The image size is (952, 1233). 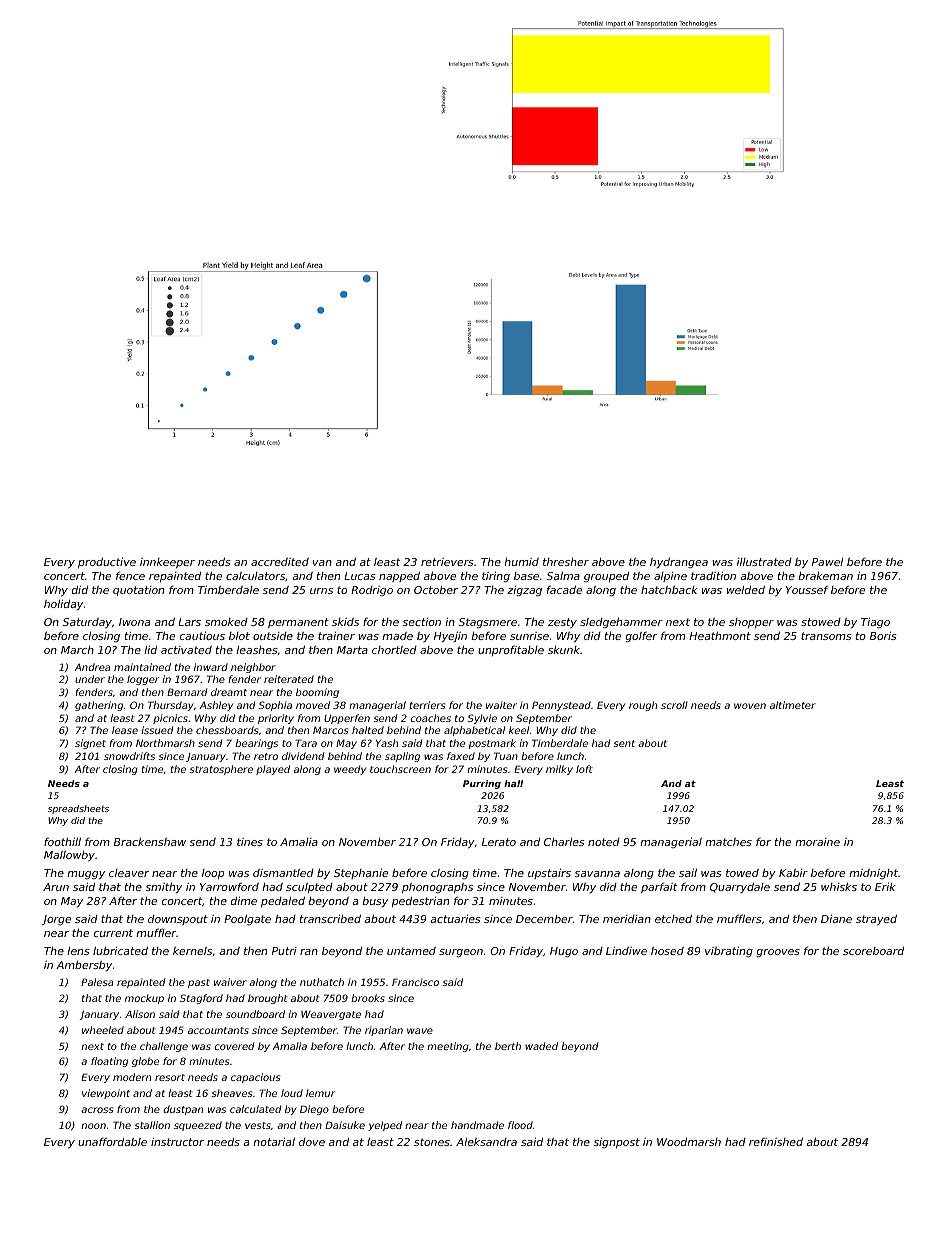 What do you see at coordinates (112, 1141) in the screenshot?
I see `unaffordable` at bounding box center [112, 1141].
